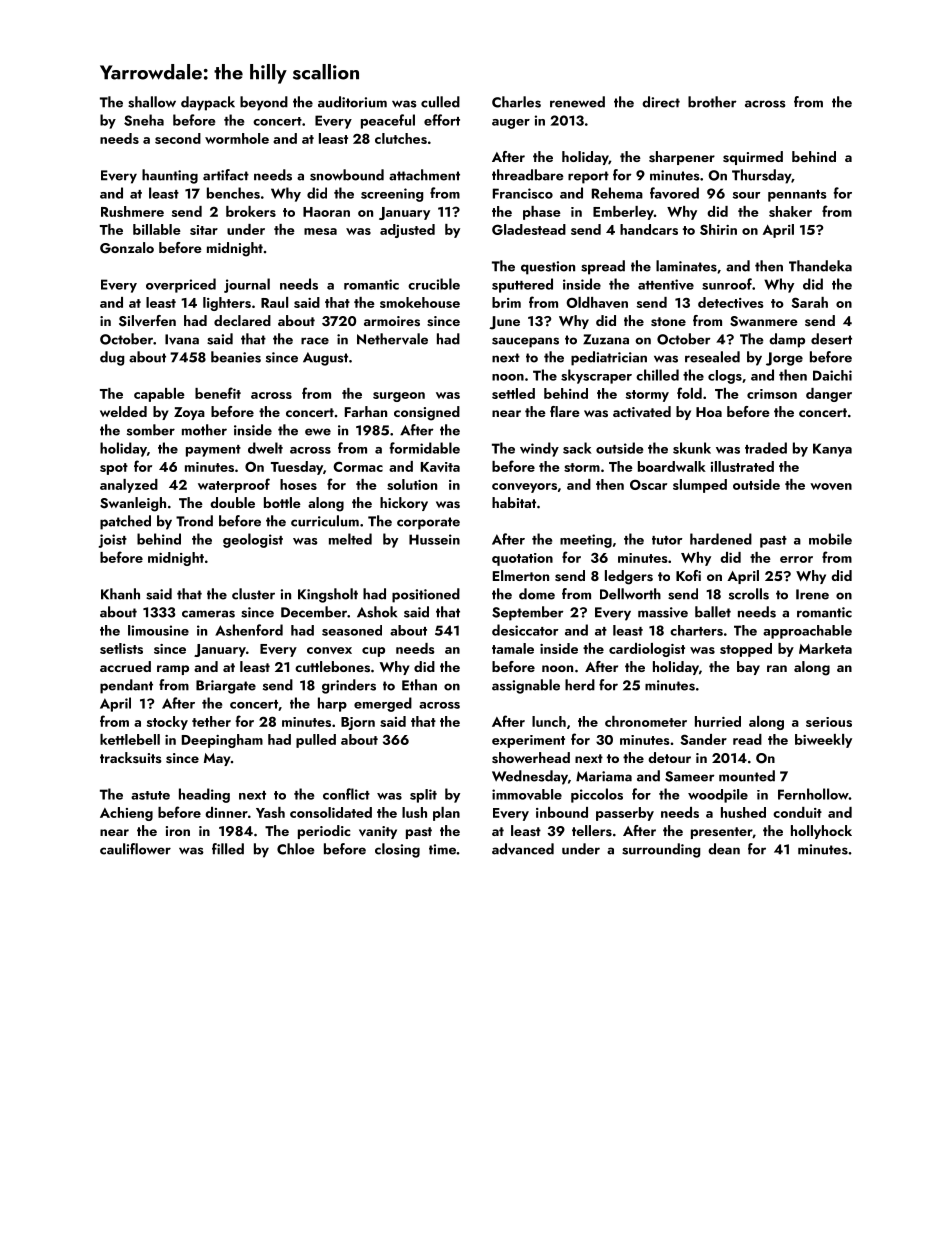  Describe the element at coordinates (724, 849) in the page. I see `dean` at that location.
